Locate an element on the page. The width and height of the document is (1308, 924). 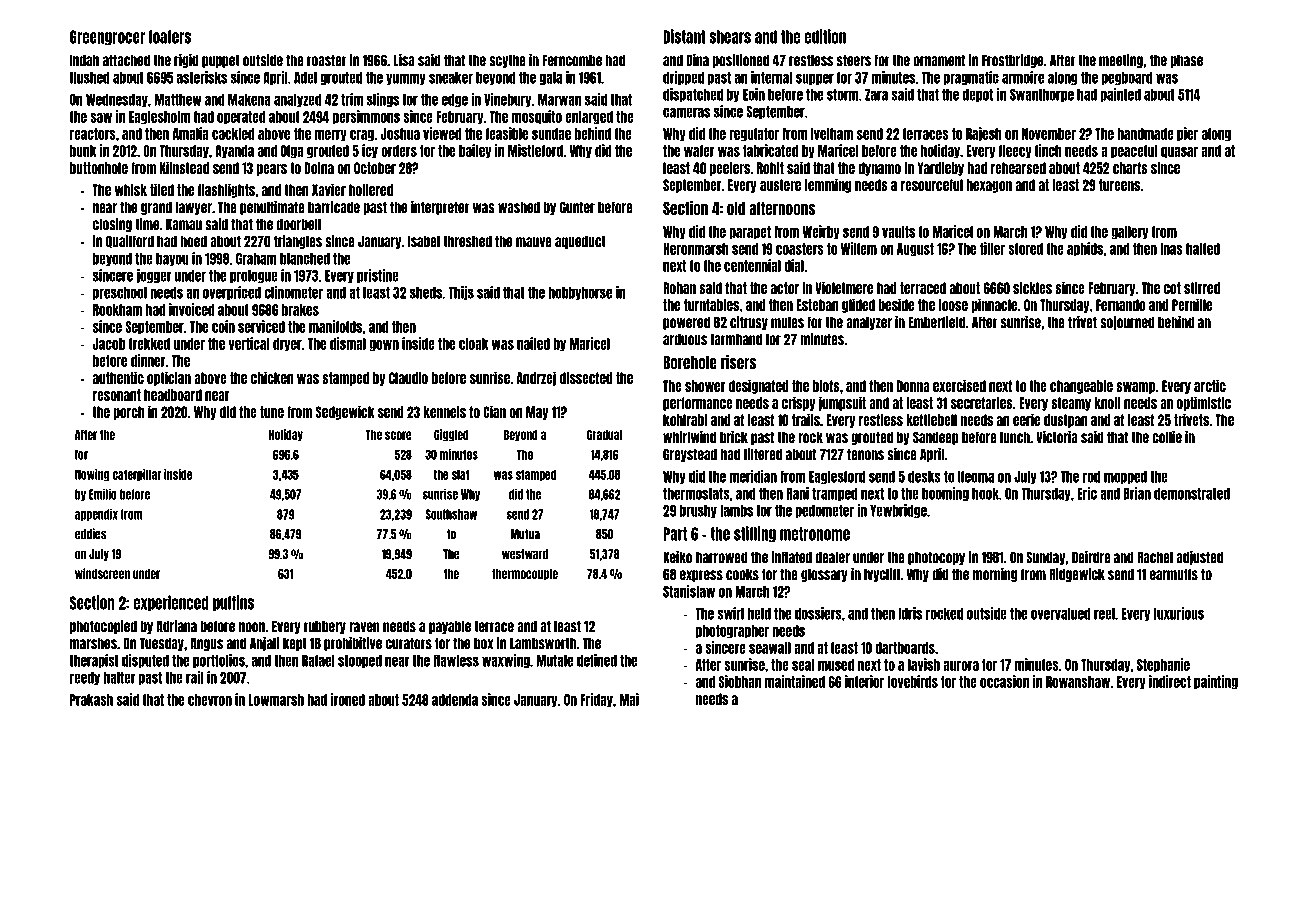
trekked is located at coordinates (149, 344).
